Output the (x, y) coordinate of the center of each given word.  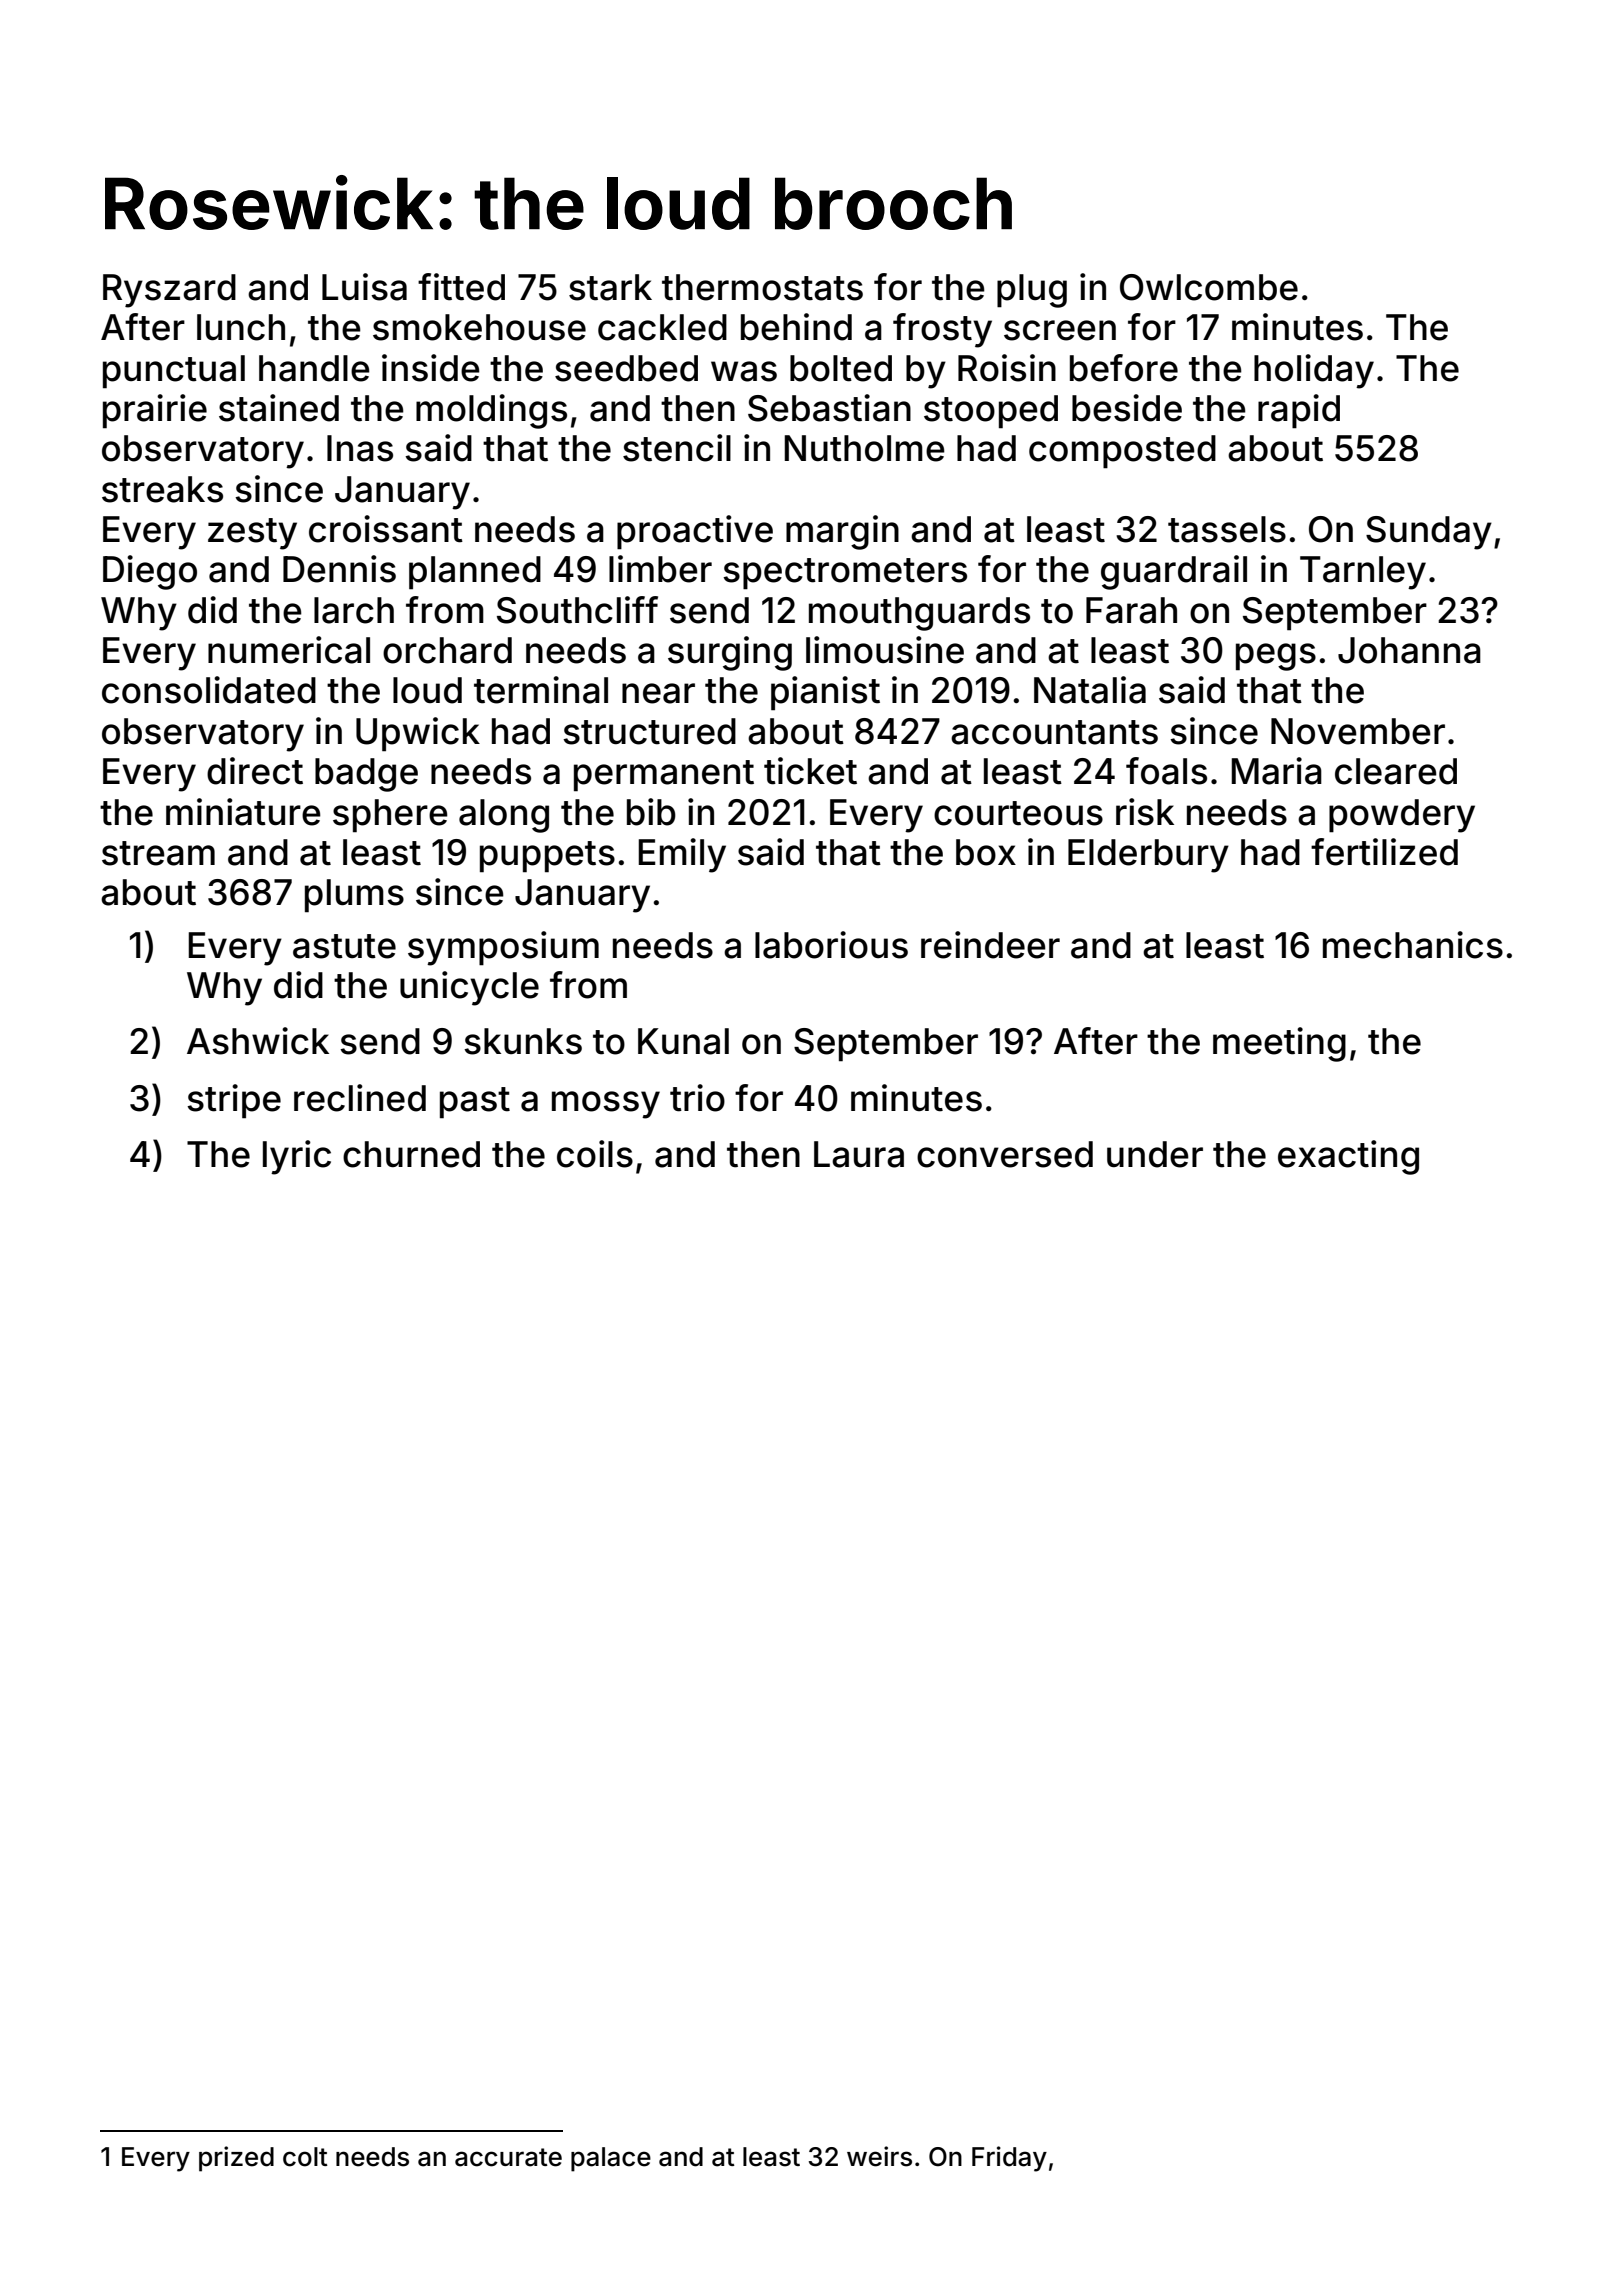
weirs (879, 2156)
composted (1122, 452)
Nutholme (865, 448)
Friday (1009, 2159)
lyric (297, 1157)
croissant (386, 529)
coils (595, 1154)
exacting (1348, 1157)
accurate (508, 2157)
